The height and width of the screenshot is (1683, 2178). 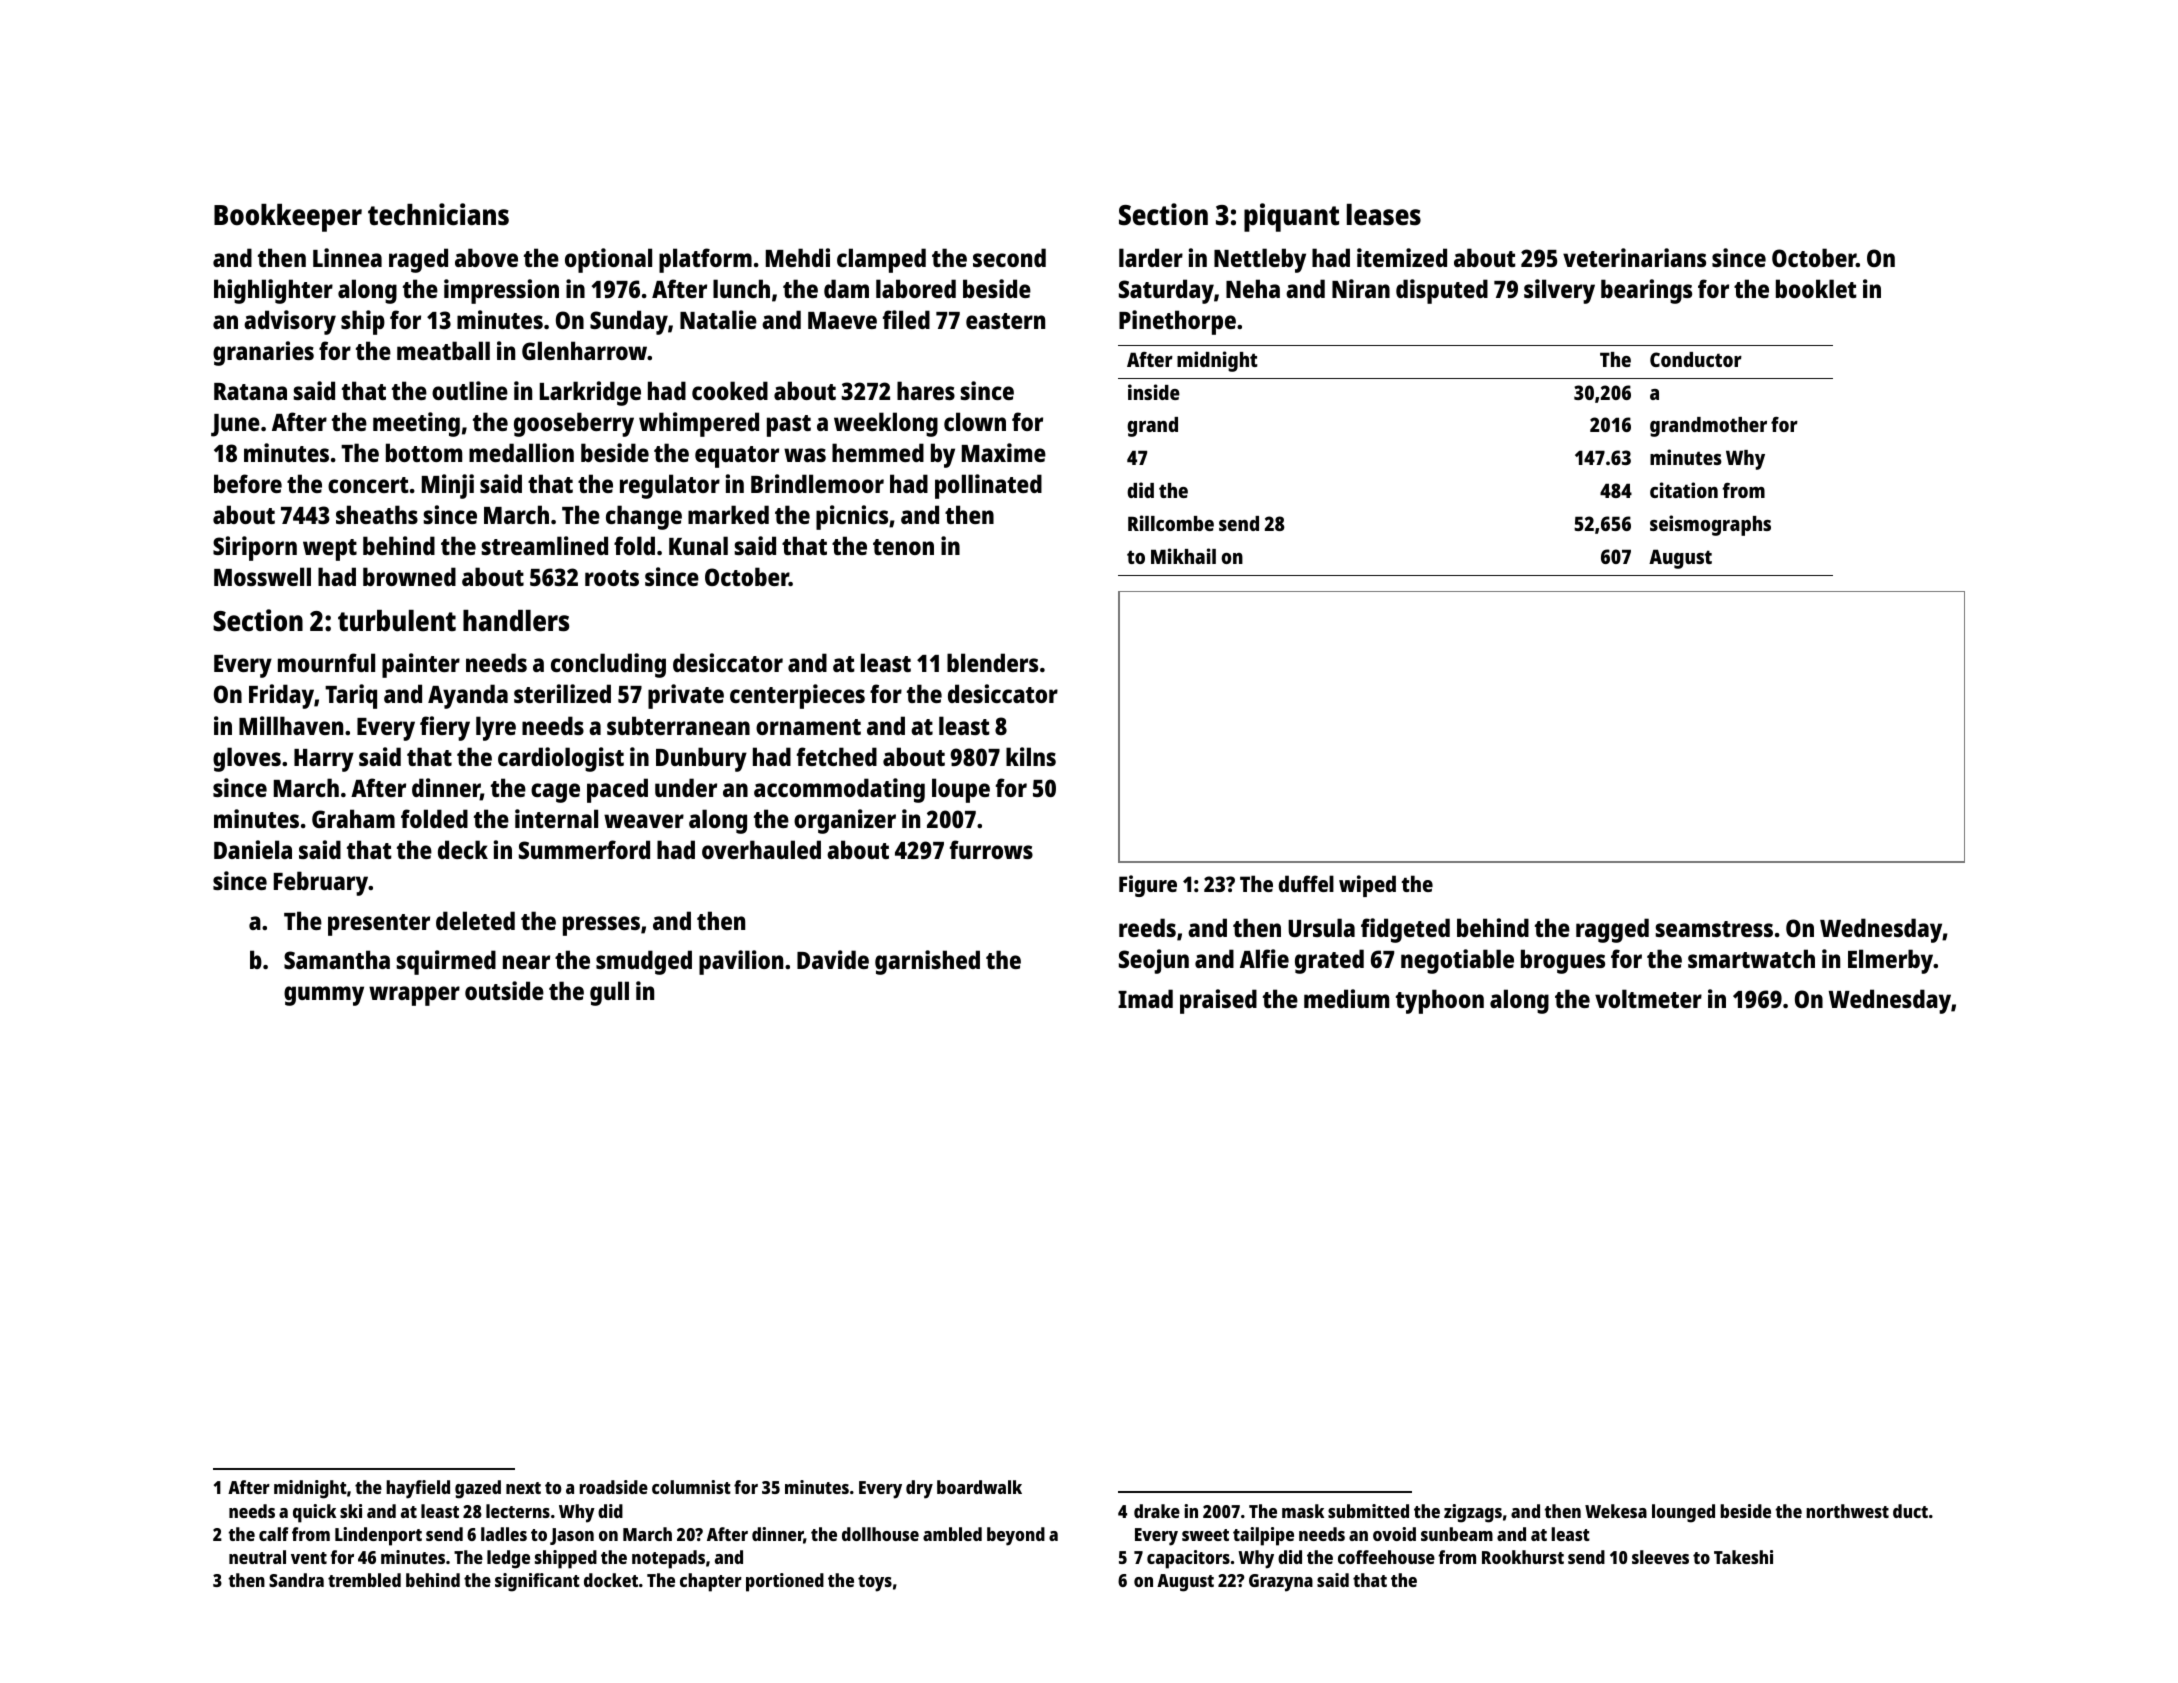 What do you see at coordinates (1563, 961) in the screenshot?
I see `brogues` at bounding box center [1563, 961].
